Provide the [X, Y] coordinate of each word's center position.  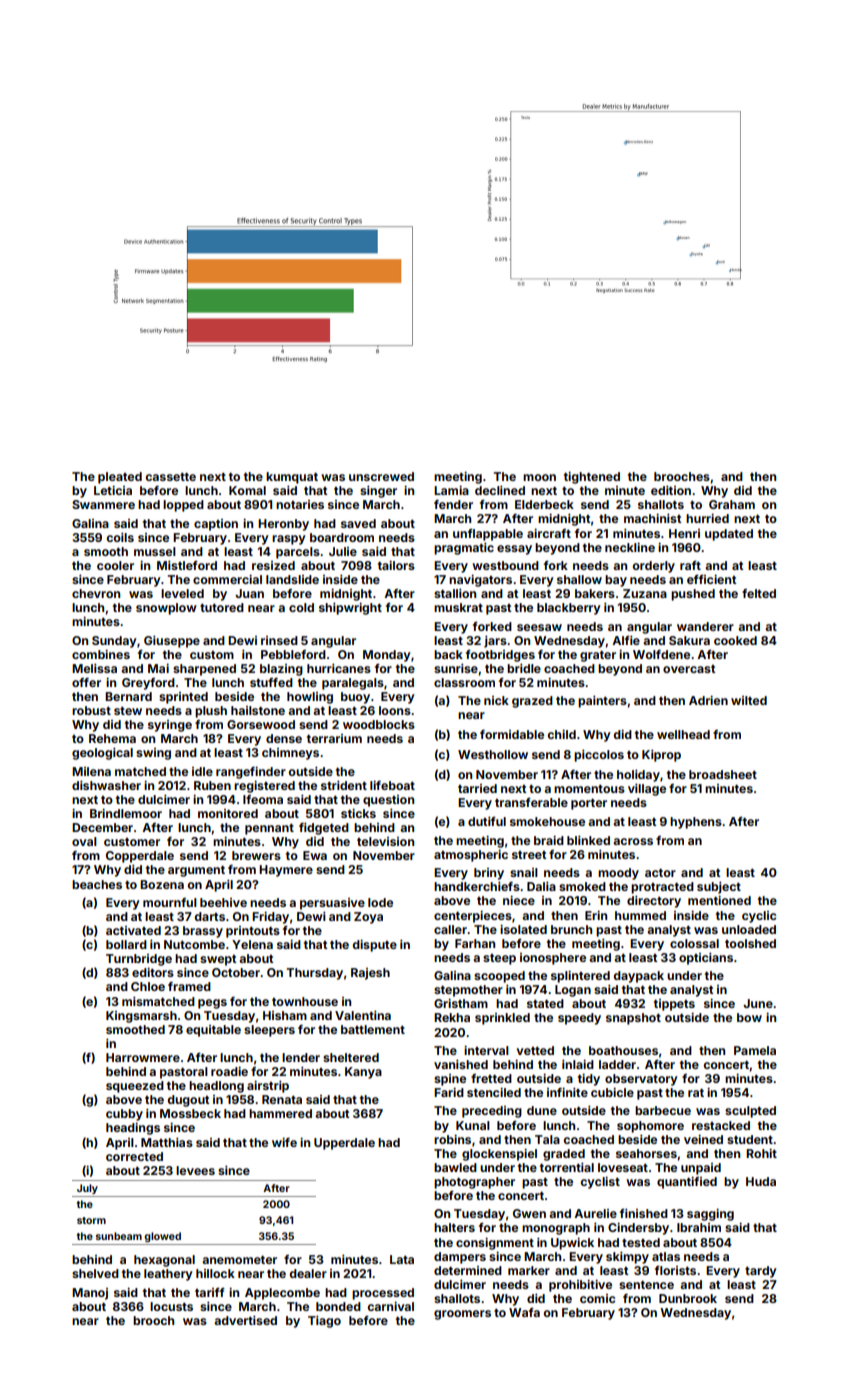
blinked [588, 840]
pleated [120, 478]
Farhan [475, 943]
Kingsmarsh [141, 1017]
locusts [171, 1306]
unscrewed [381, 476]
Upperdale [344, 1144]
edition [671, 490]
